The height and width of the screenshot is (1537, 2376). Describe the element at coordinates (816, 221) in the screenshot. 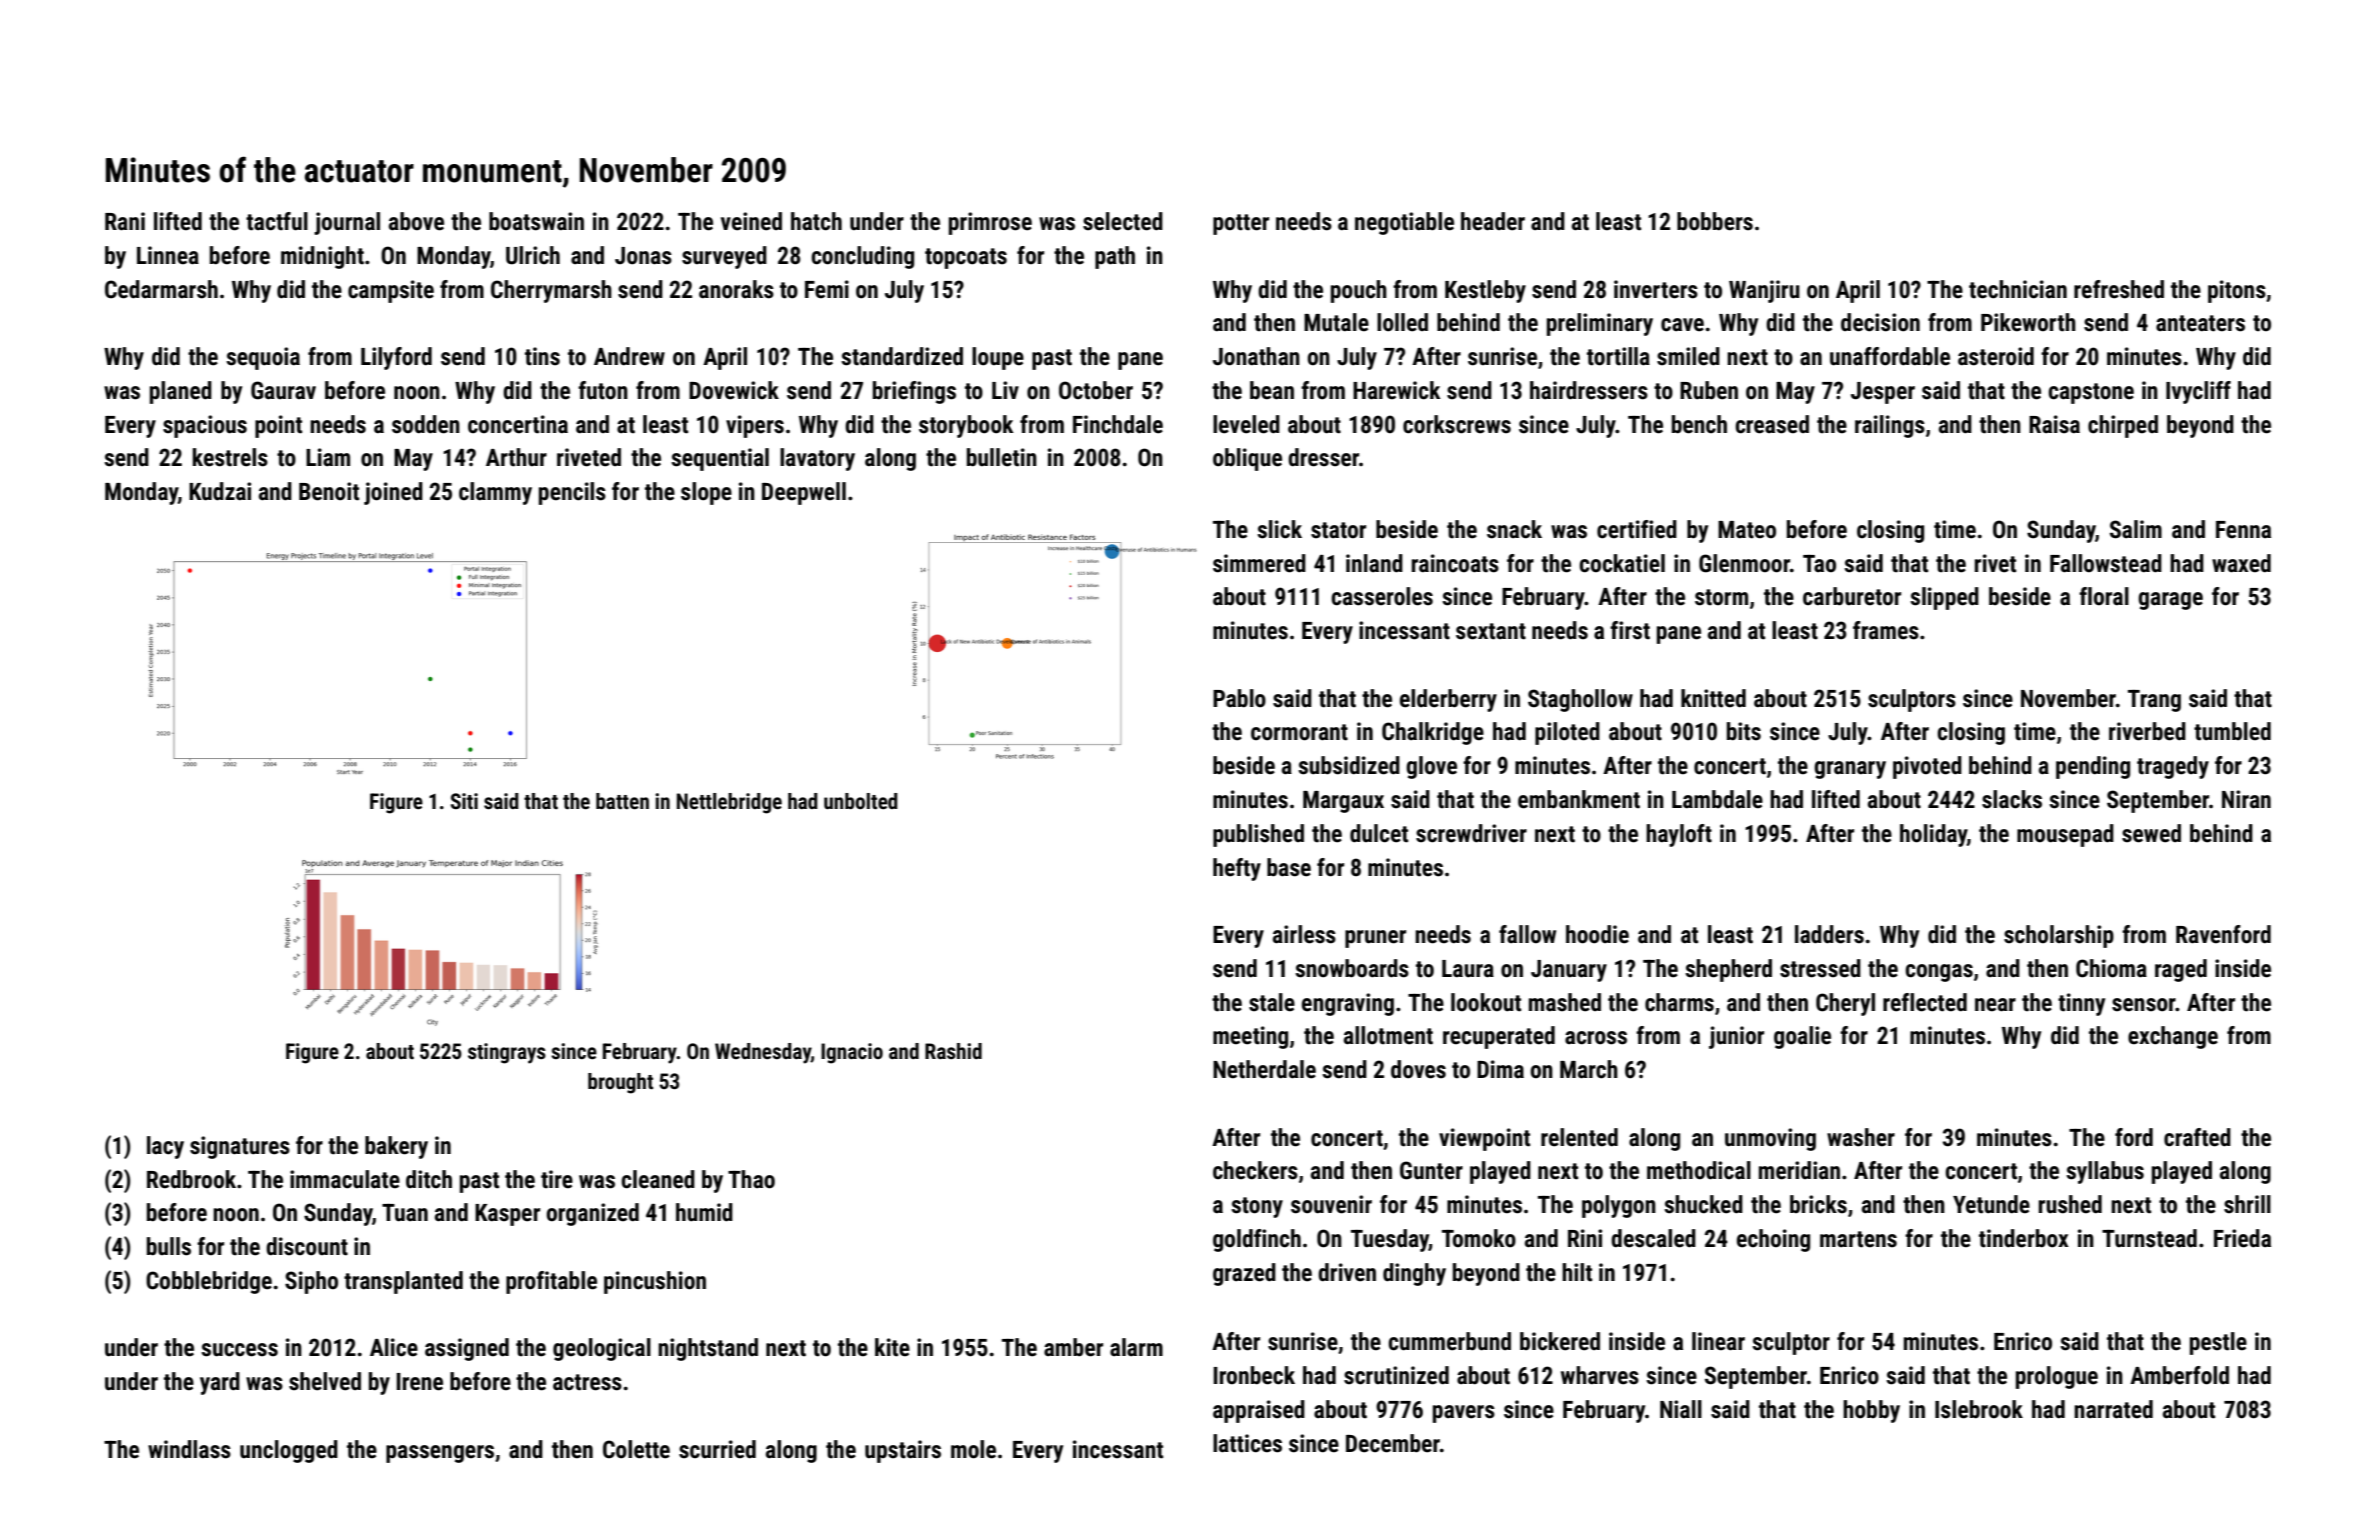

I see `hatch` at that location.
